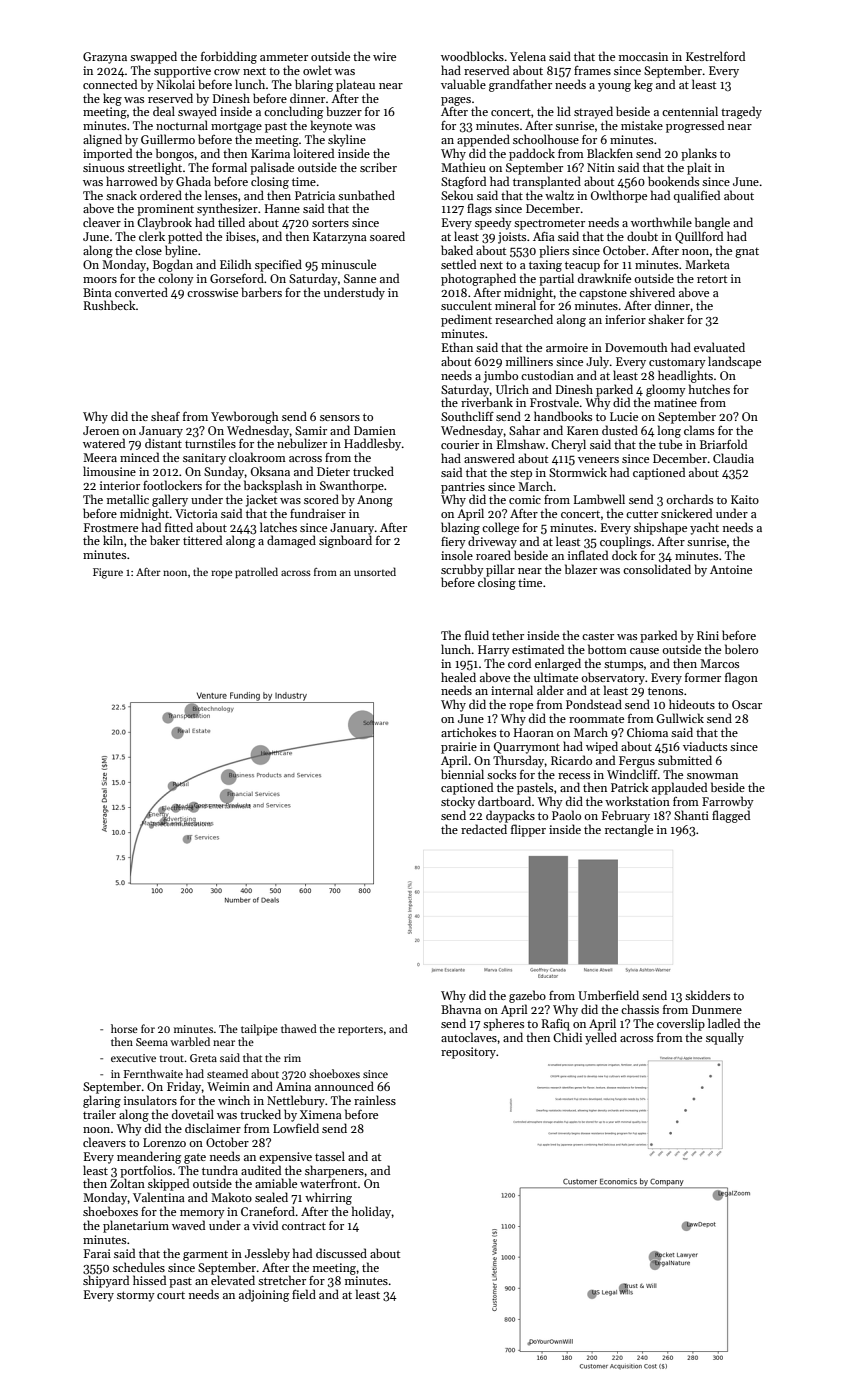 The height and width of the document is (1400, 849). I want to click on Jeroen, so click(101, 430).
